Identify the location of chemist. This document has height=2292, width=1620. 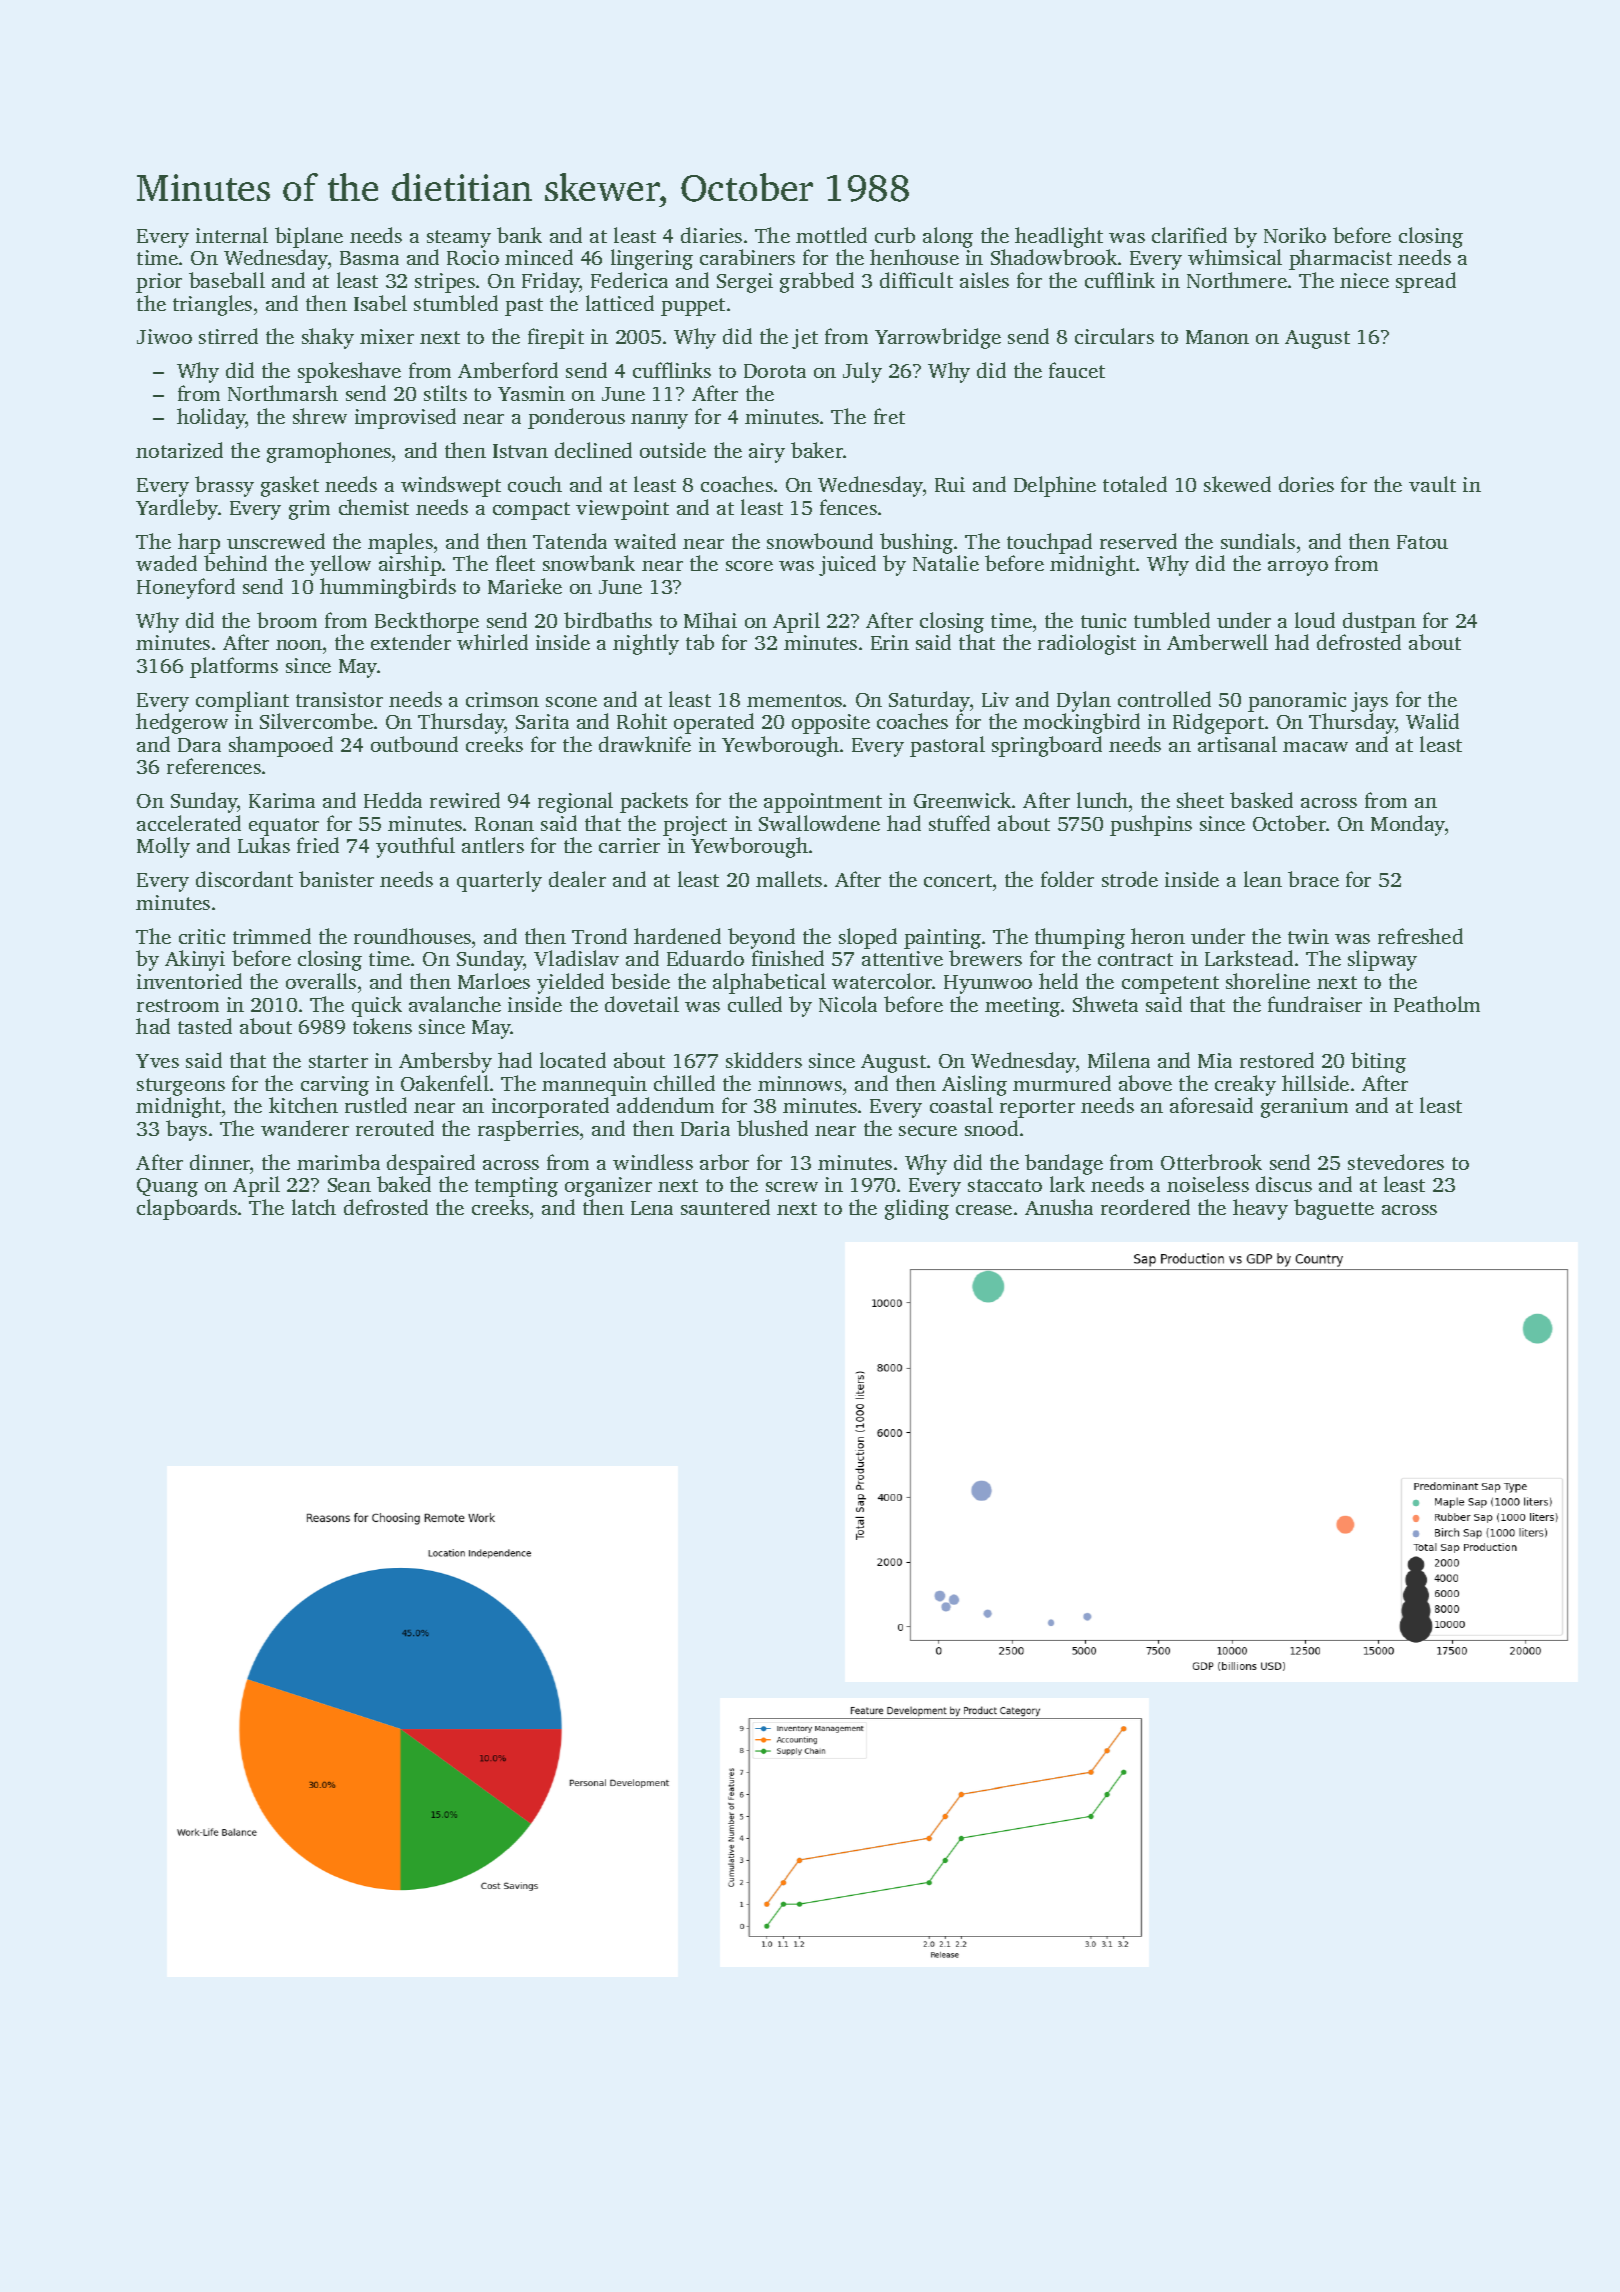
(374, 507).
